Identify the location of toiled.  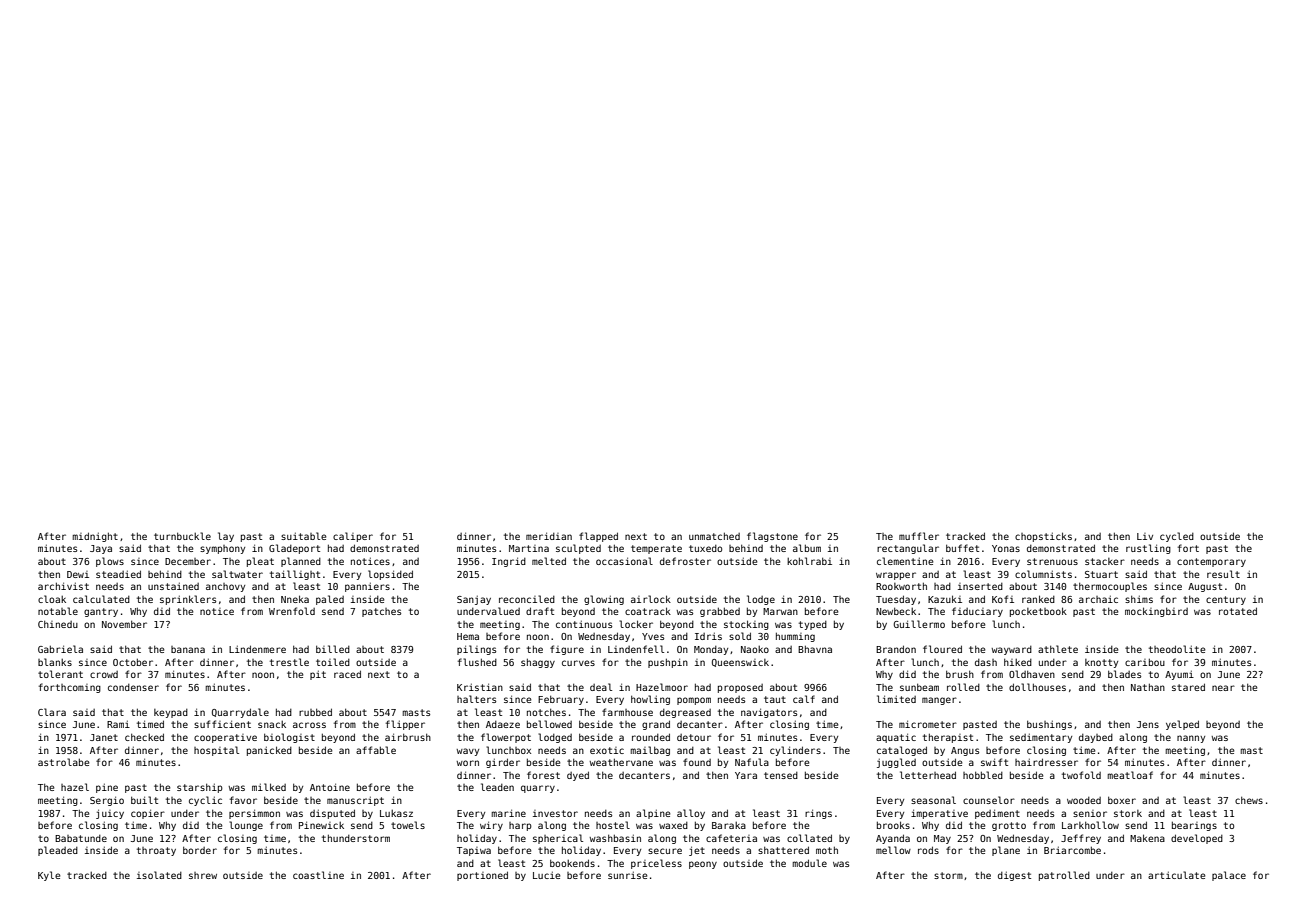
(333, 662).
